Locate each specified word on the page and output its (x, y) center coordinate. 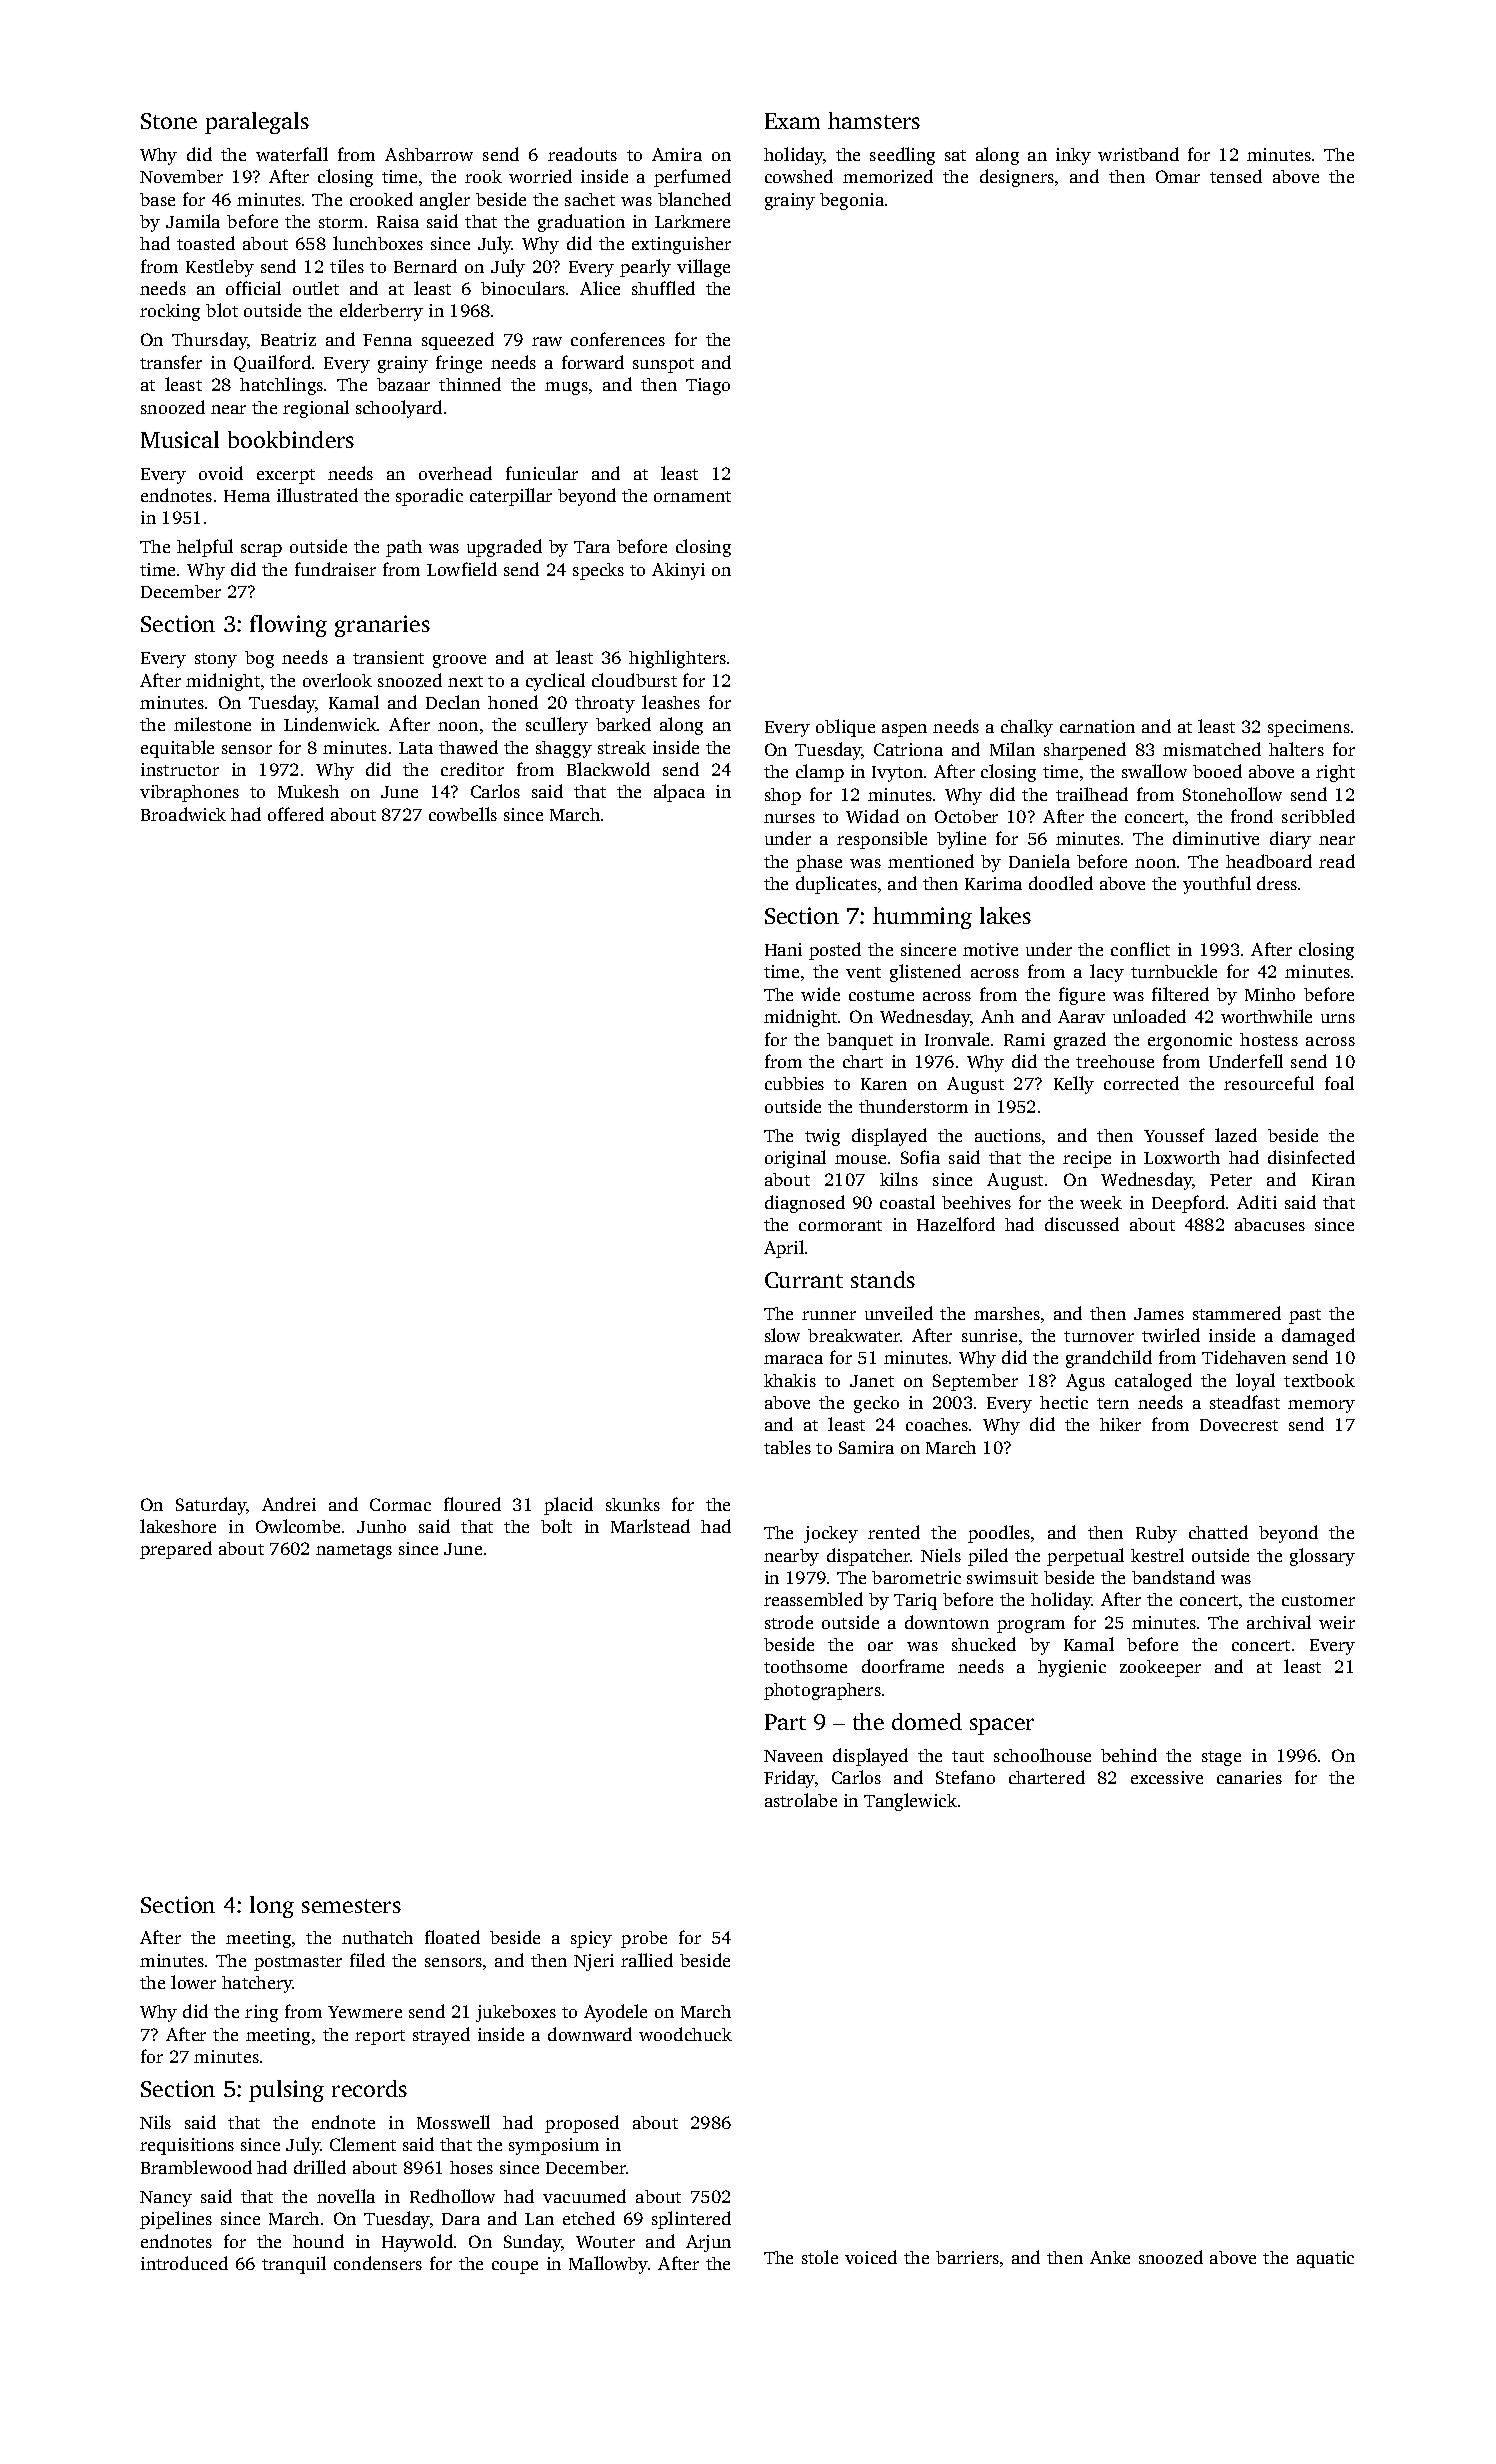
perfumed (692, 178)
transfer (171, 362)
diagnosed (805, 1204)
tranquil (294, 2265)
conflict (1140, 949)
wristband (1138, 154)
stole (820, 2257)
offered (296, 814)
